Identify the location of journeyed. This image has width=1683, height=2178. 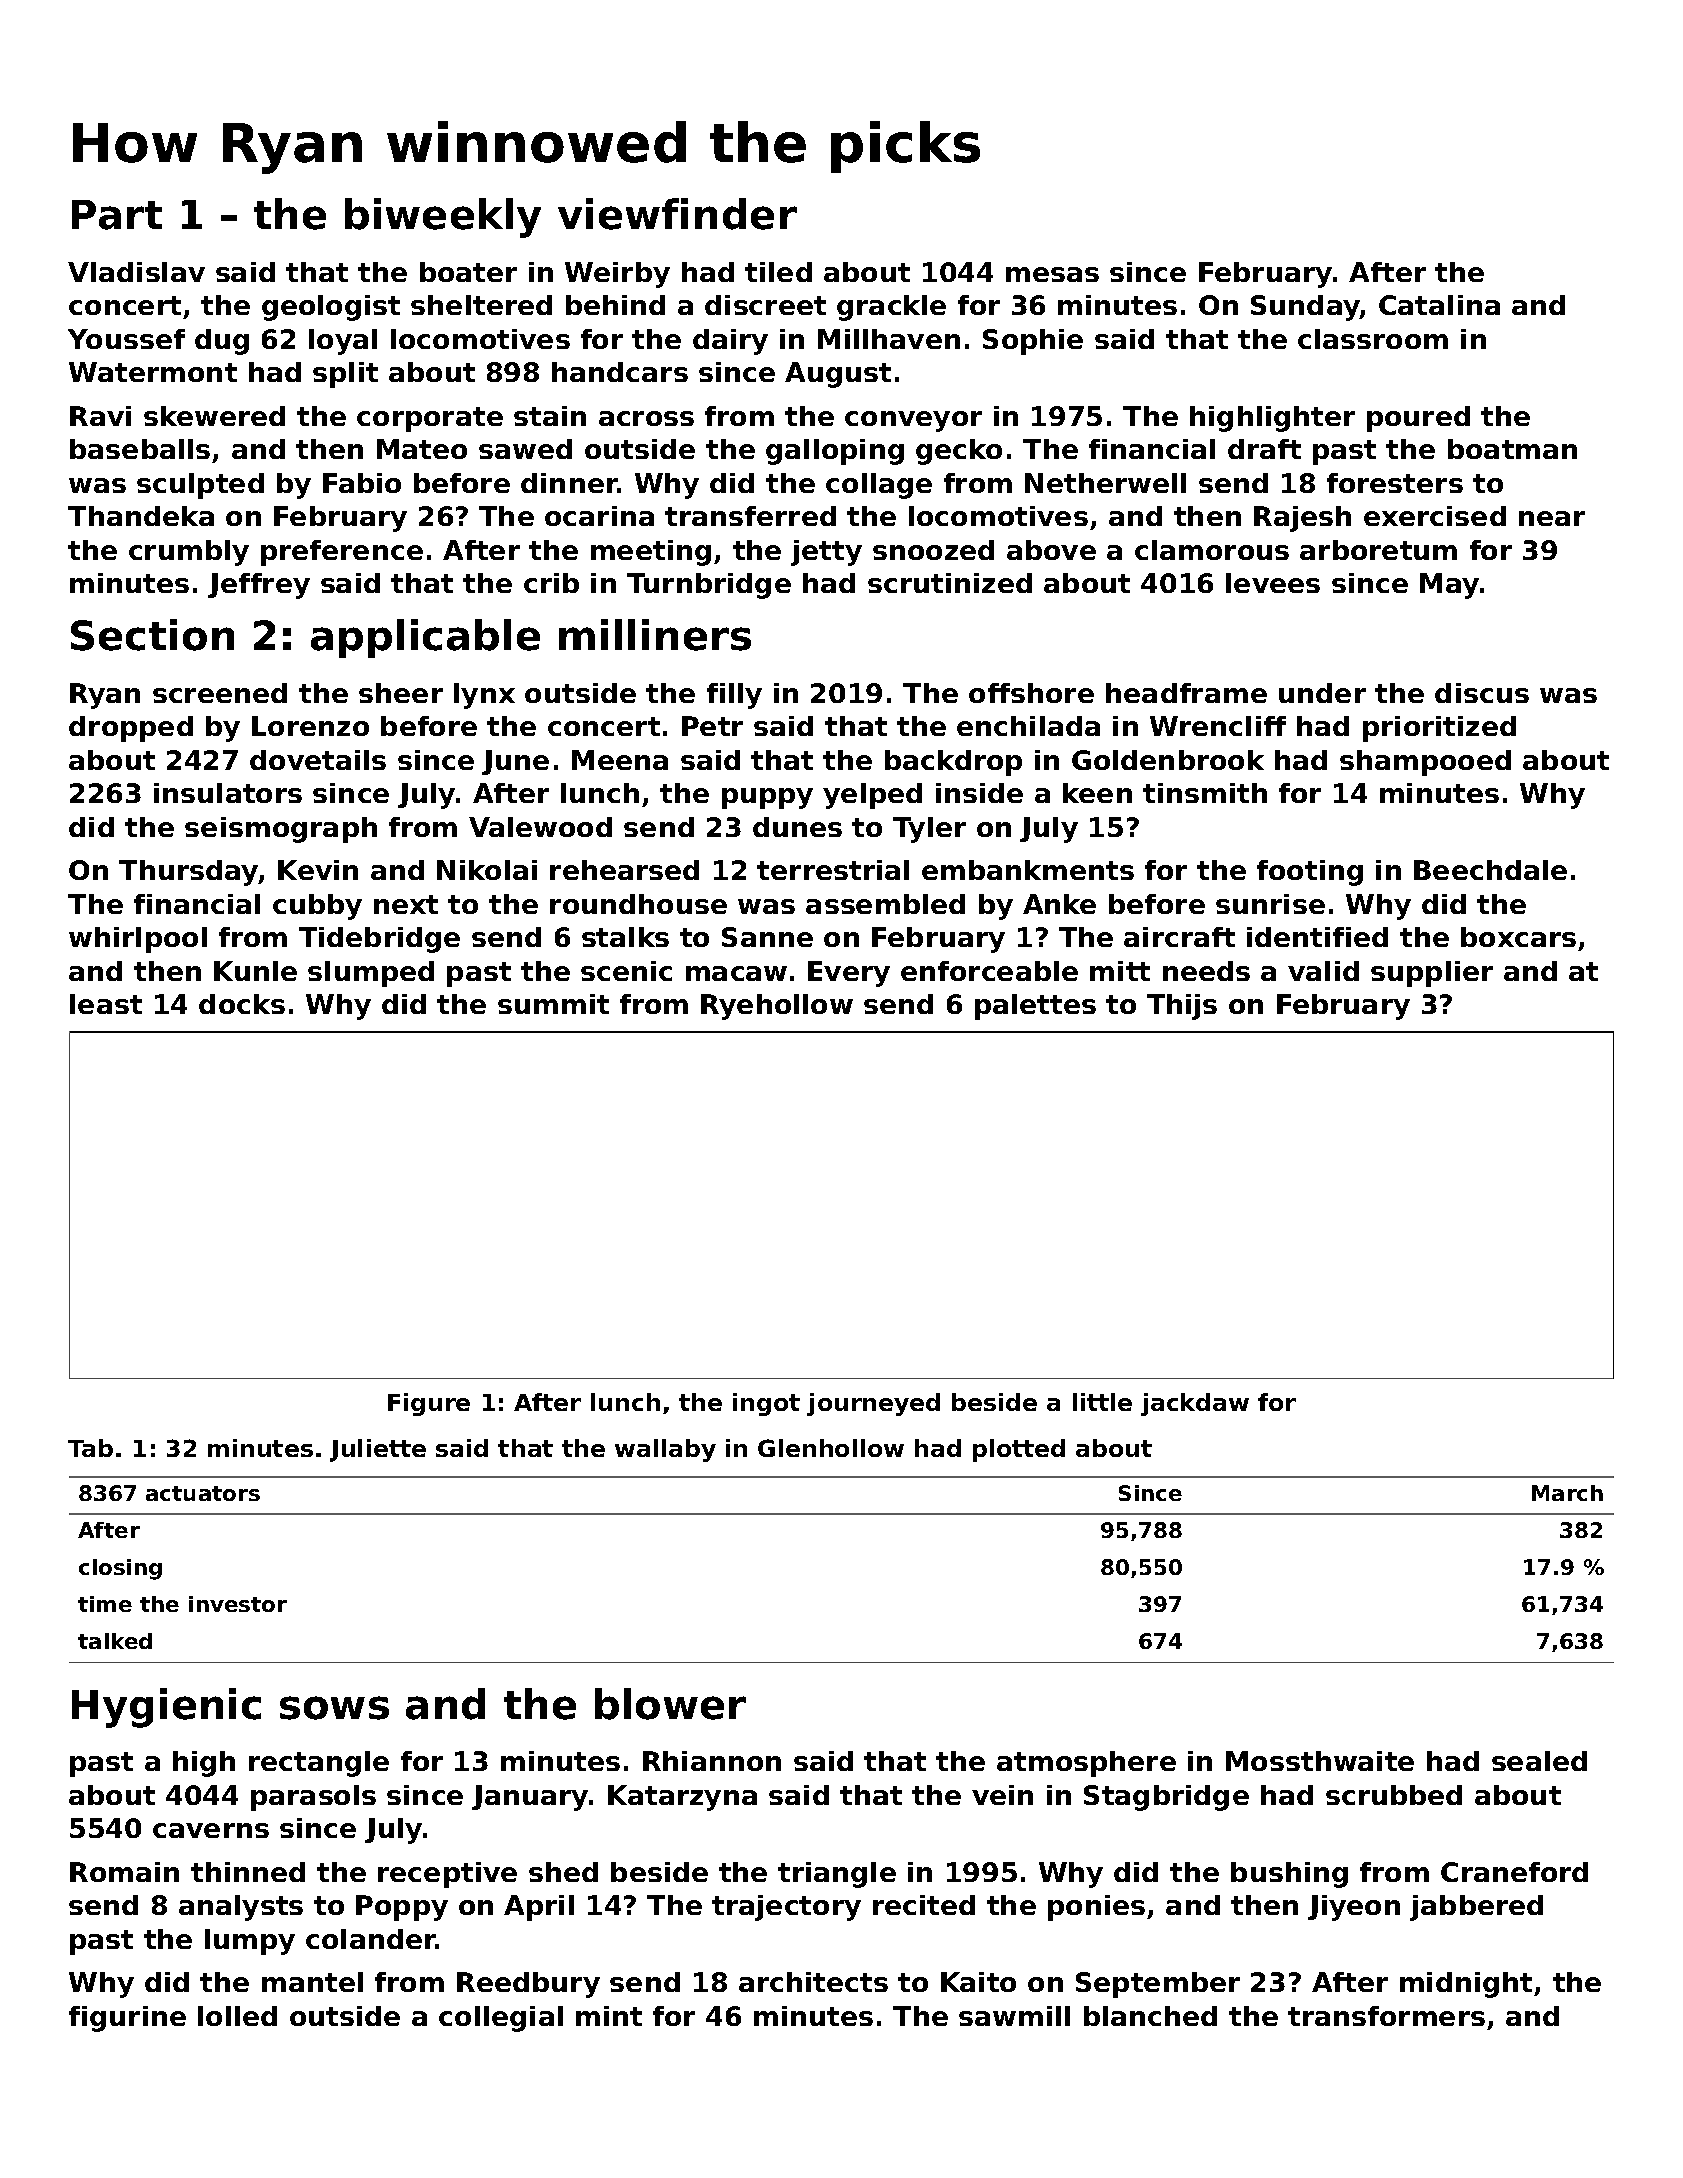
(873, 1404).
